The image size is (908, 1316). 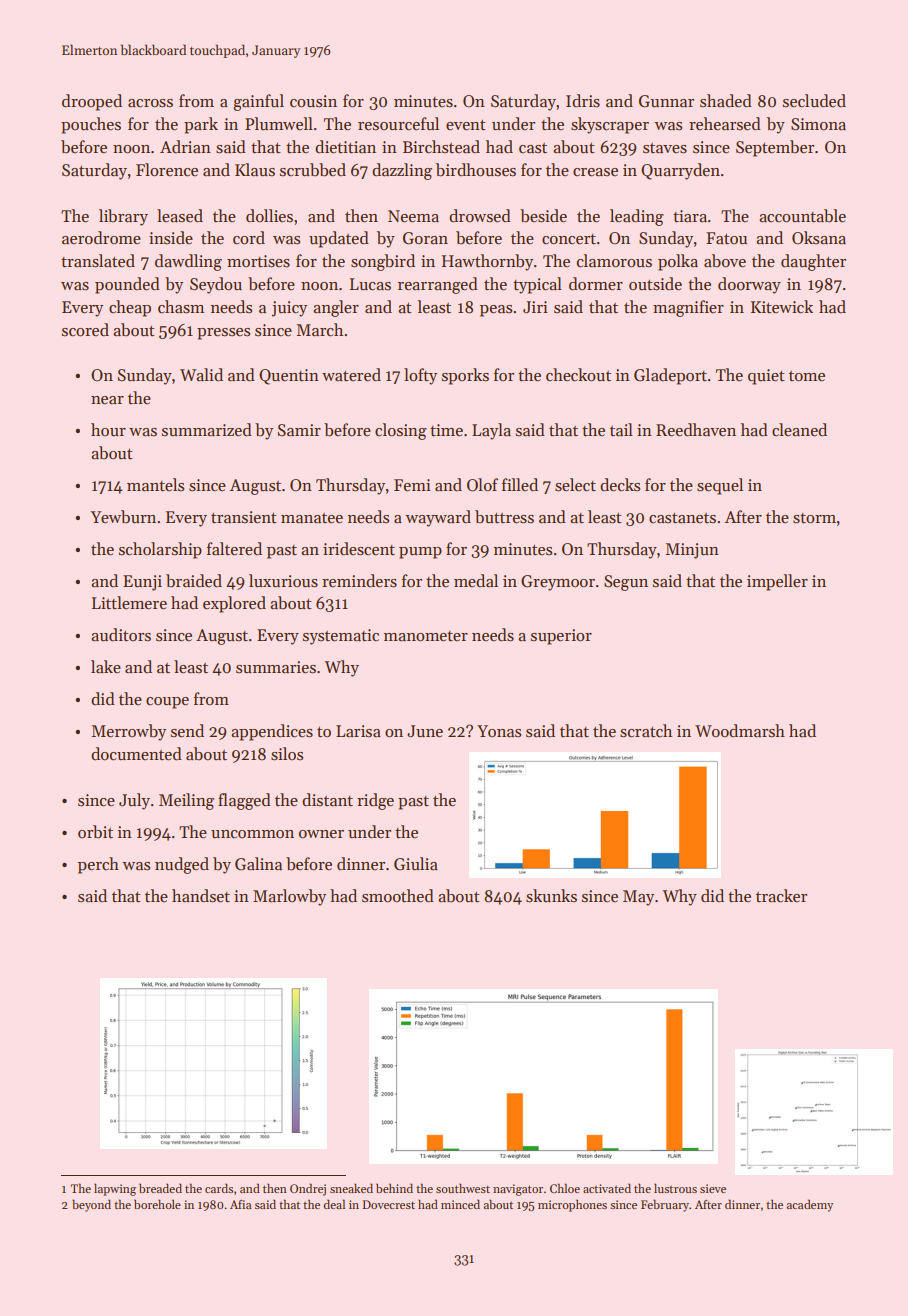 I want to click on library, so click(x=123, y=217).
